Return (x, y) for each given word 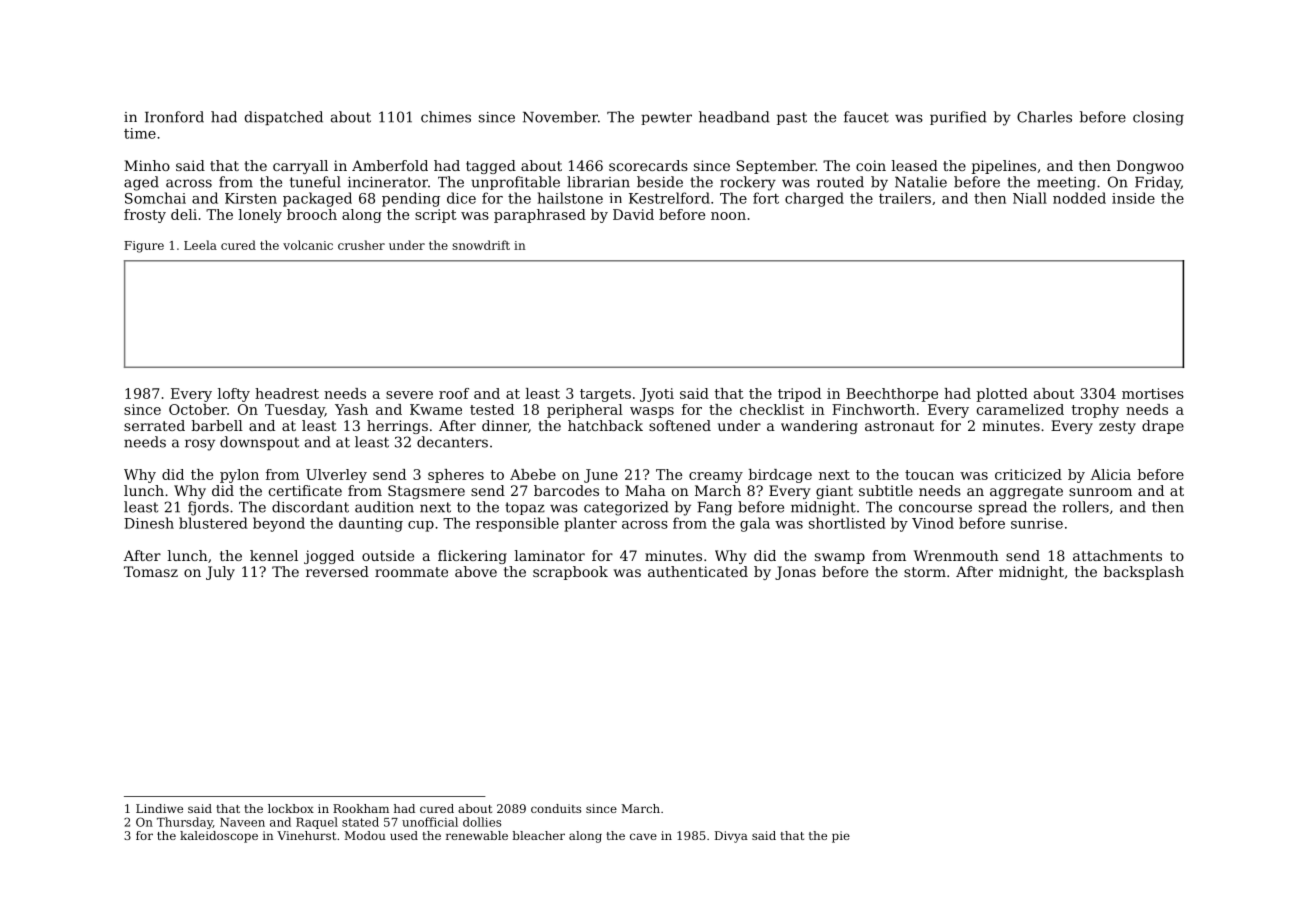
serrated (154, 425)
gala (755, 524)
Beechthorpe (892, 395)
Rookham (361, 808)
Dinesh (149, 523)
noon (728, 216)
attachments (1117, 555)
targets (605, 395)
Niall (1030, 198)
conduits (556, 808)
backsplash (1144, 573)
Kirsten (251, 198)
